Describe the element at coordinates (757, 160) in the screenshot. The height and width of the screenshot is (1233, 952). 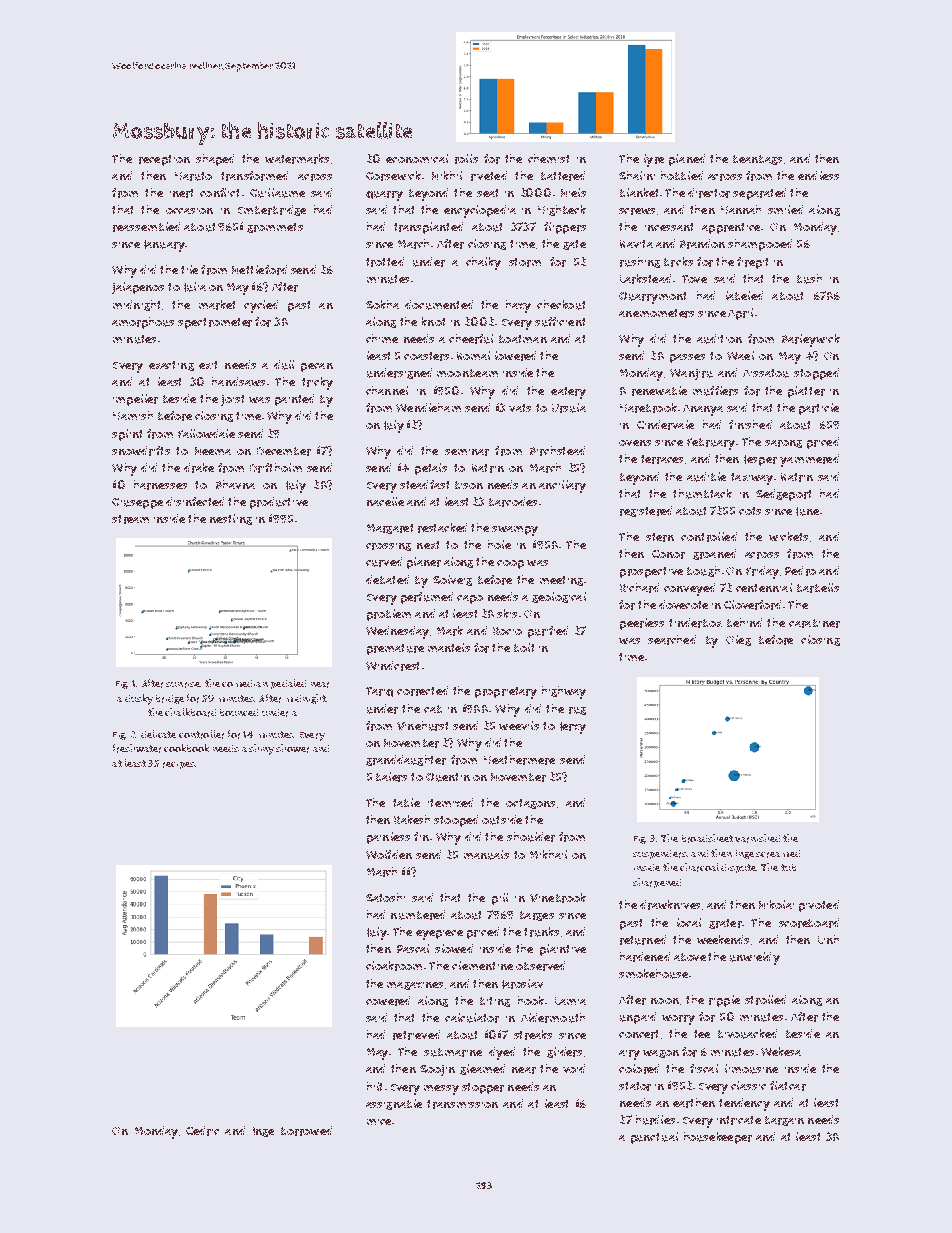
I see `beanbags` at that location.
